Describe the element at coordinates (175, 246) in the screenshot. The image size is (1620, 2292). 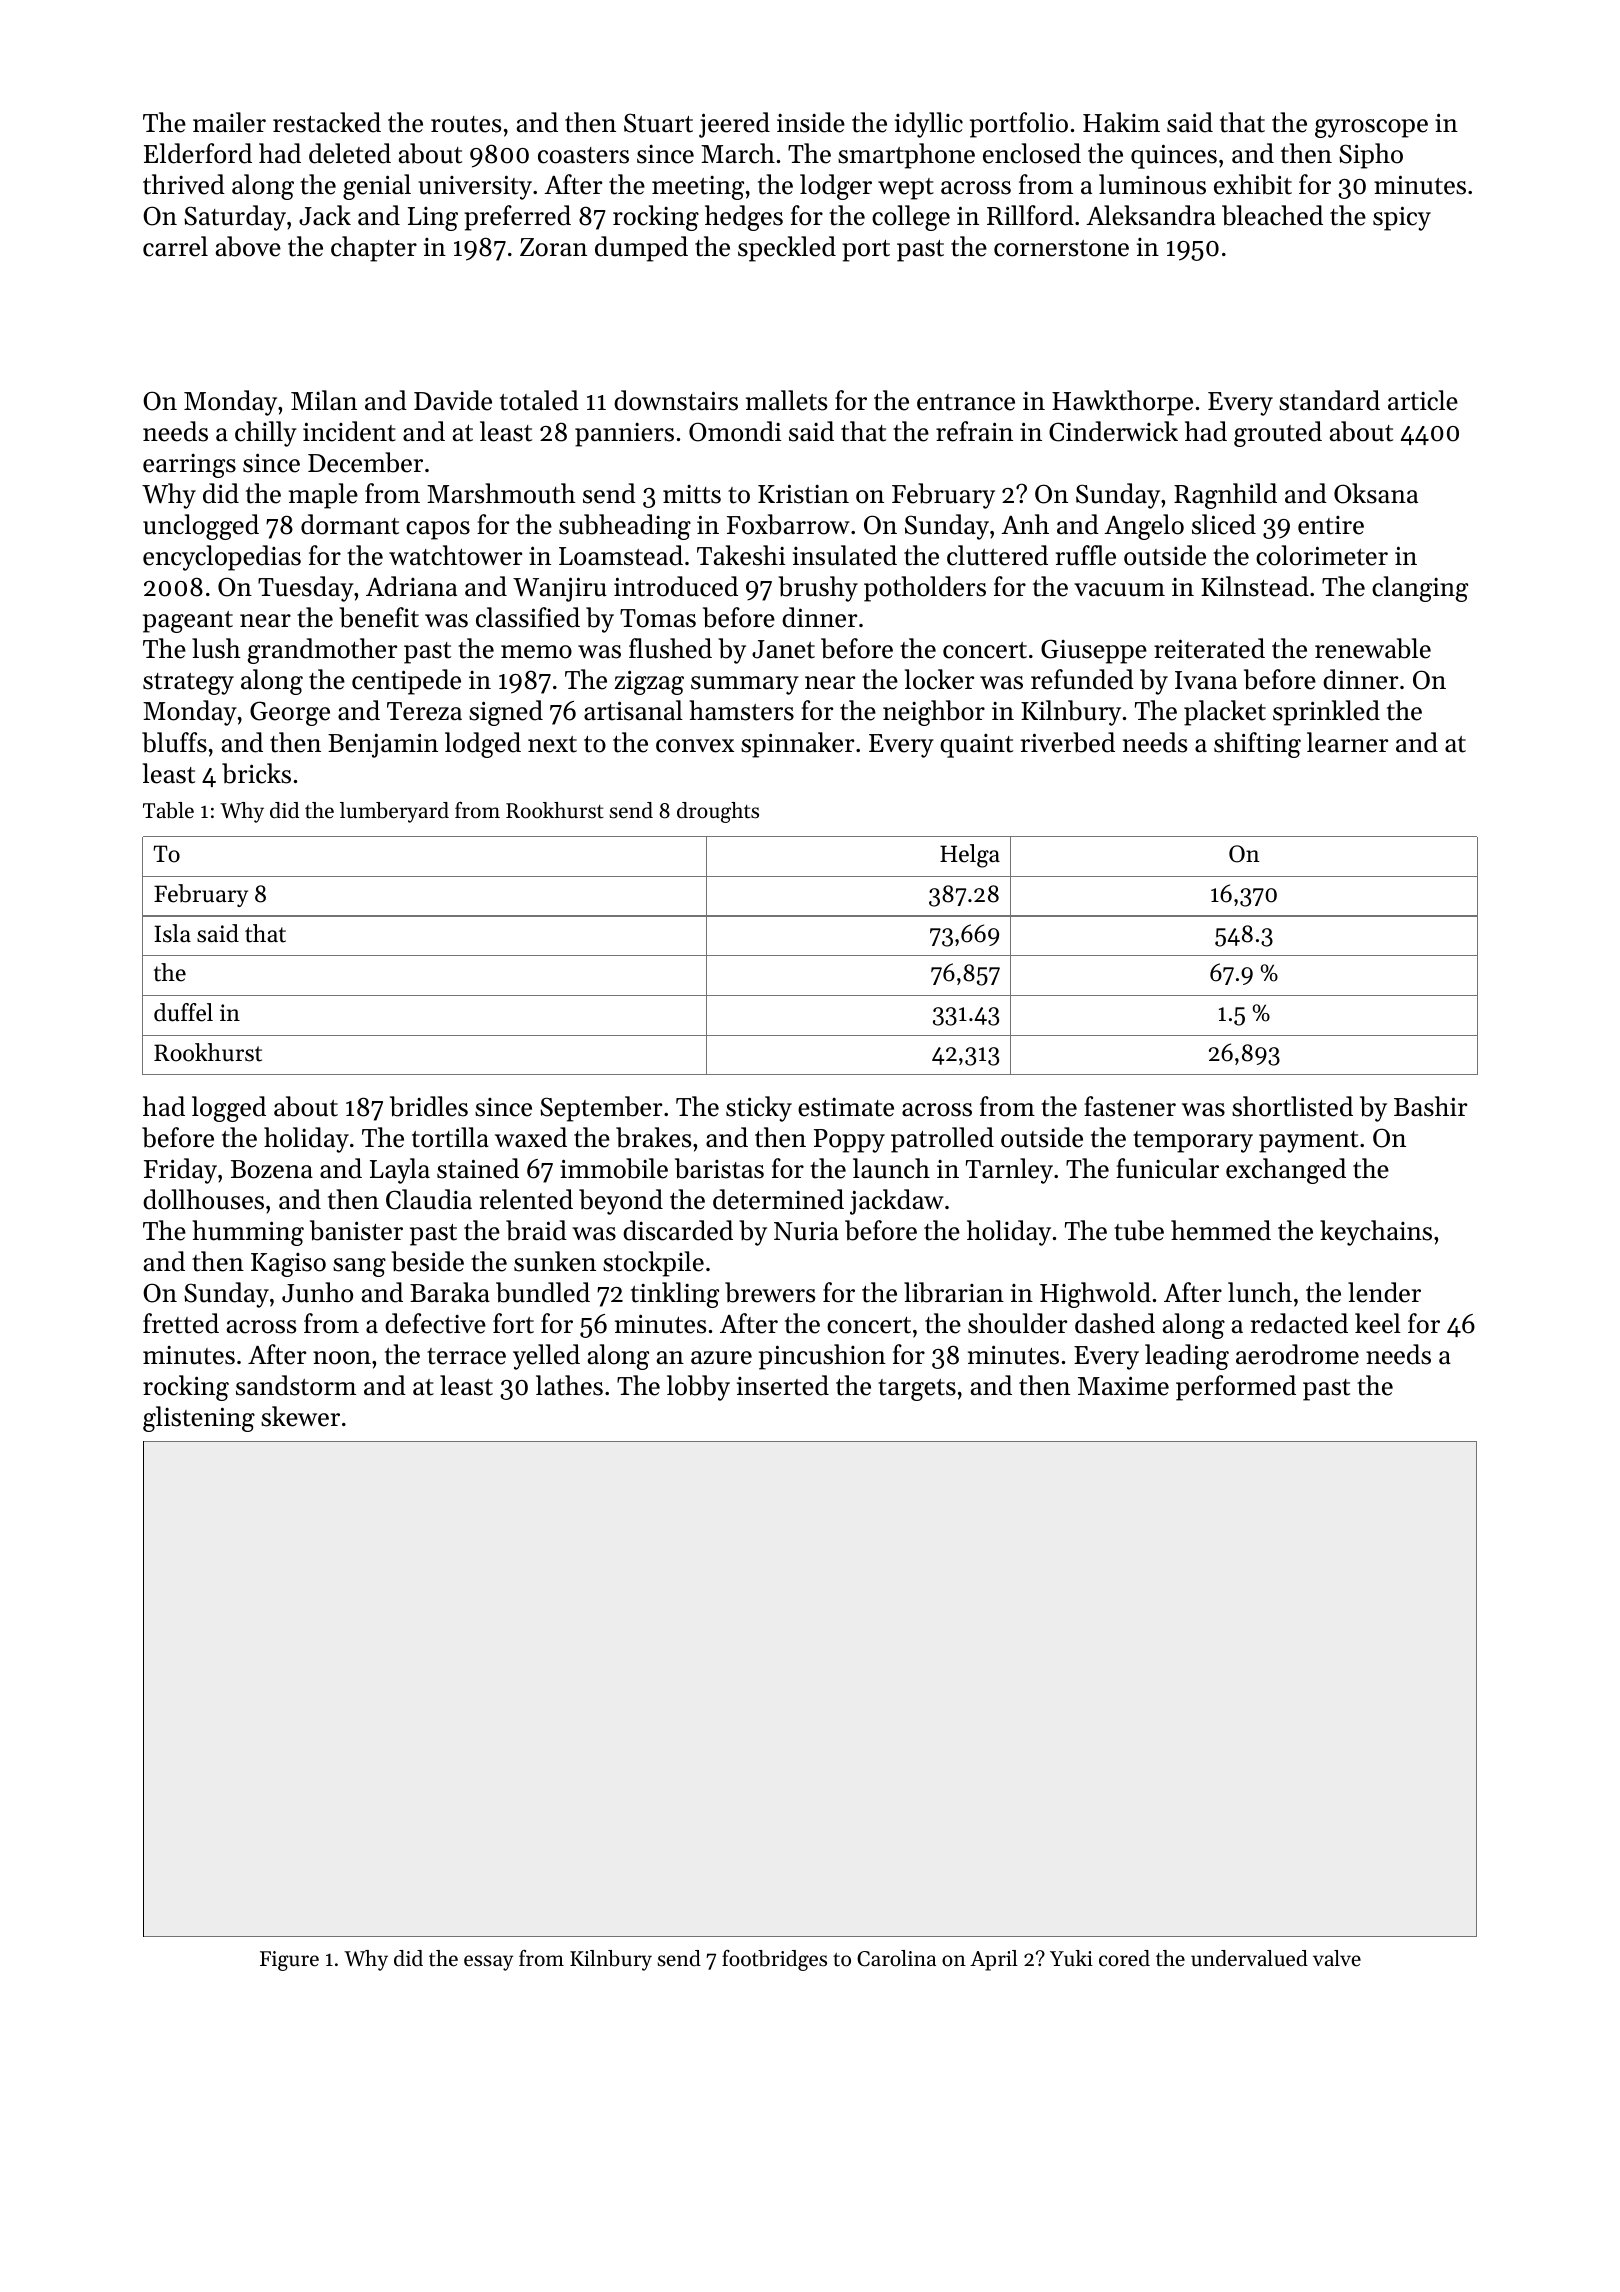
I see `carrel` at that location.
